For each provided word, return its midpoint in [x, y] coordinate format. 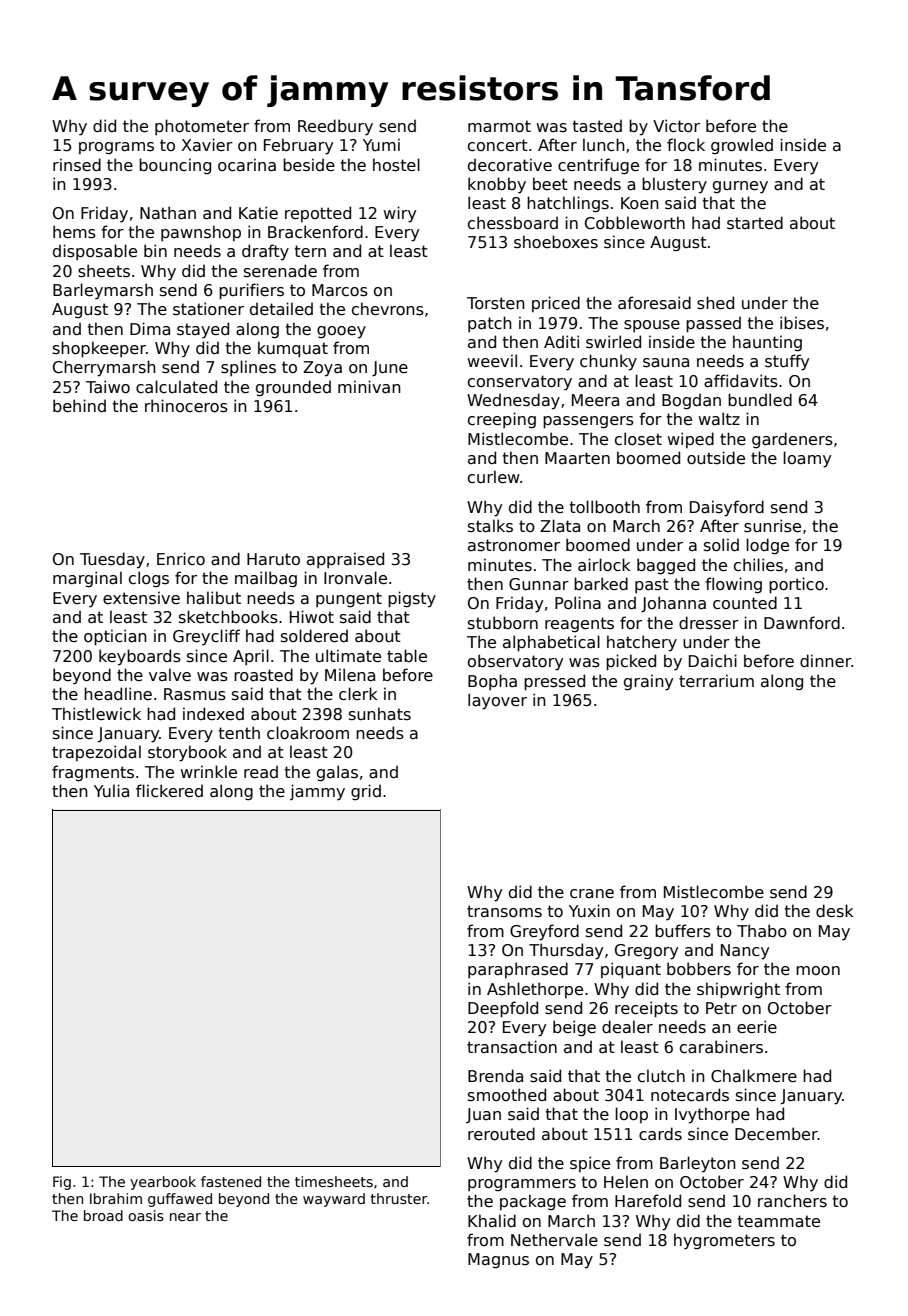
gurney [740, 187]
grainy [648, 682]
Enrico [181, 558]
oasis [146, 1215]
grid [366, 792]
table [407, 656]
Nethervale [554, 1239]
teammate [778, 1221]
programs [116, 148]
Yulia [111, 791]
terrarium [716, 681]
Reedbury [335, 127]
